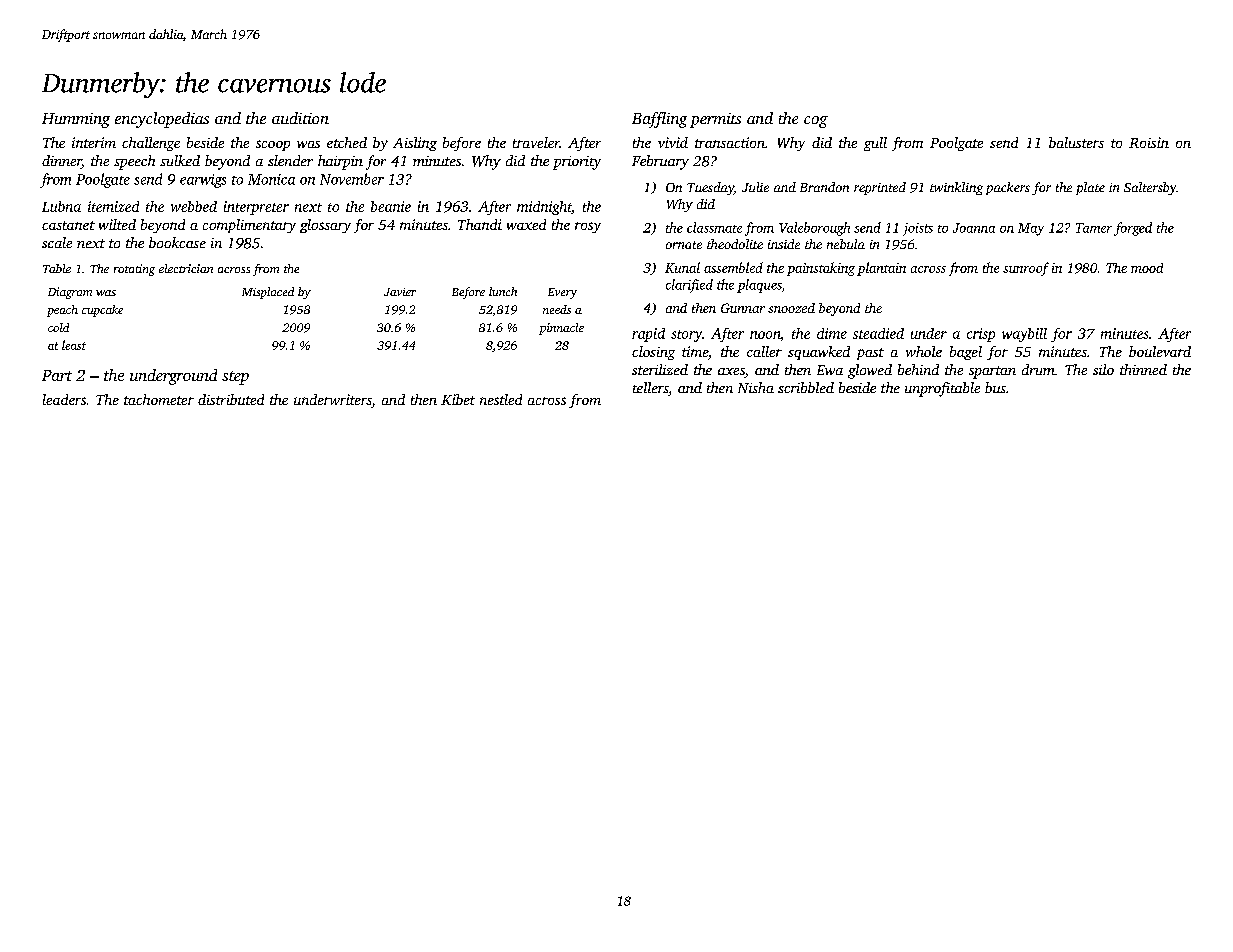 The height and width of the document is (952, 1233). I want to click on thinned, so click(1143, 369).
